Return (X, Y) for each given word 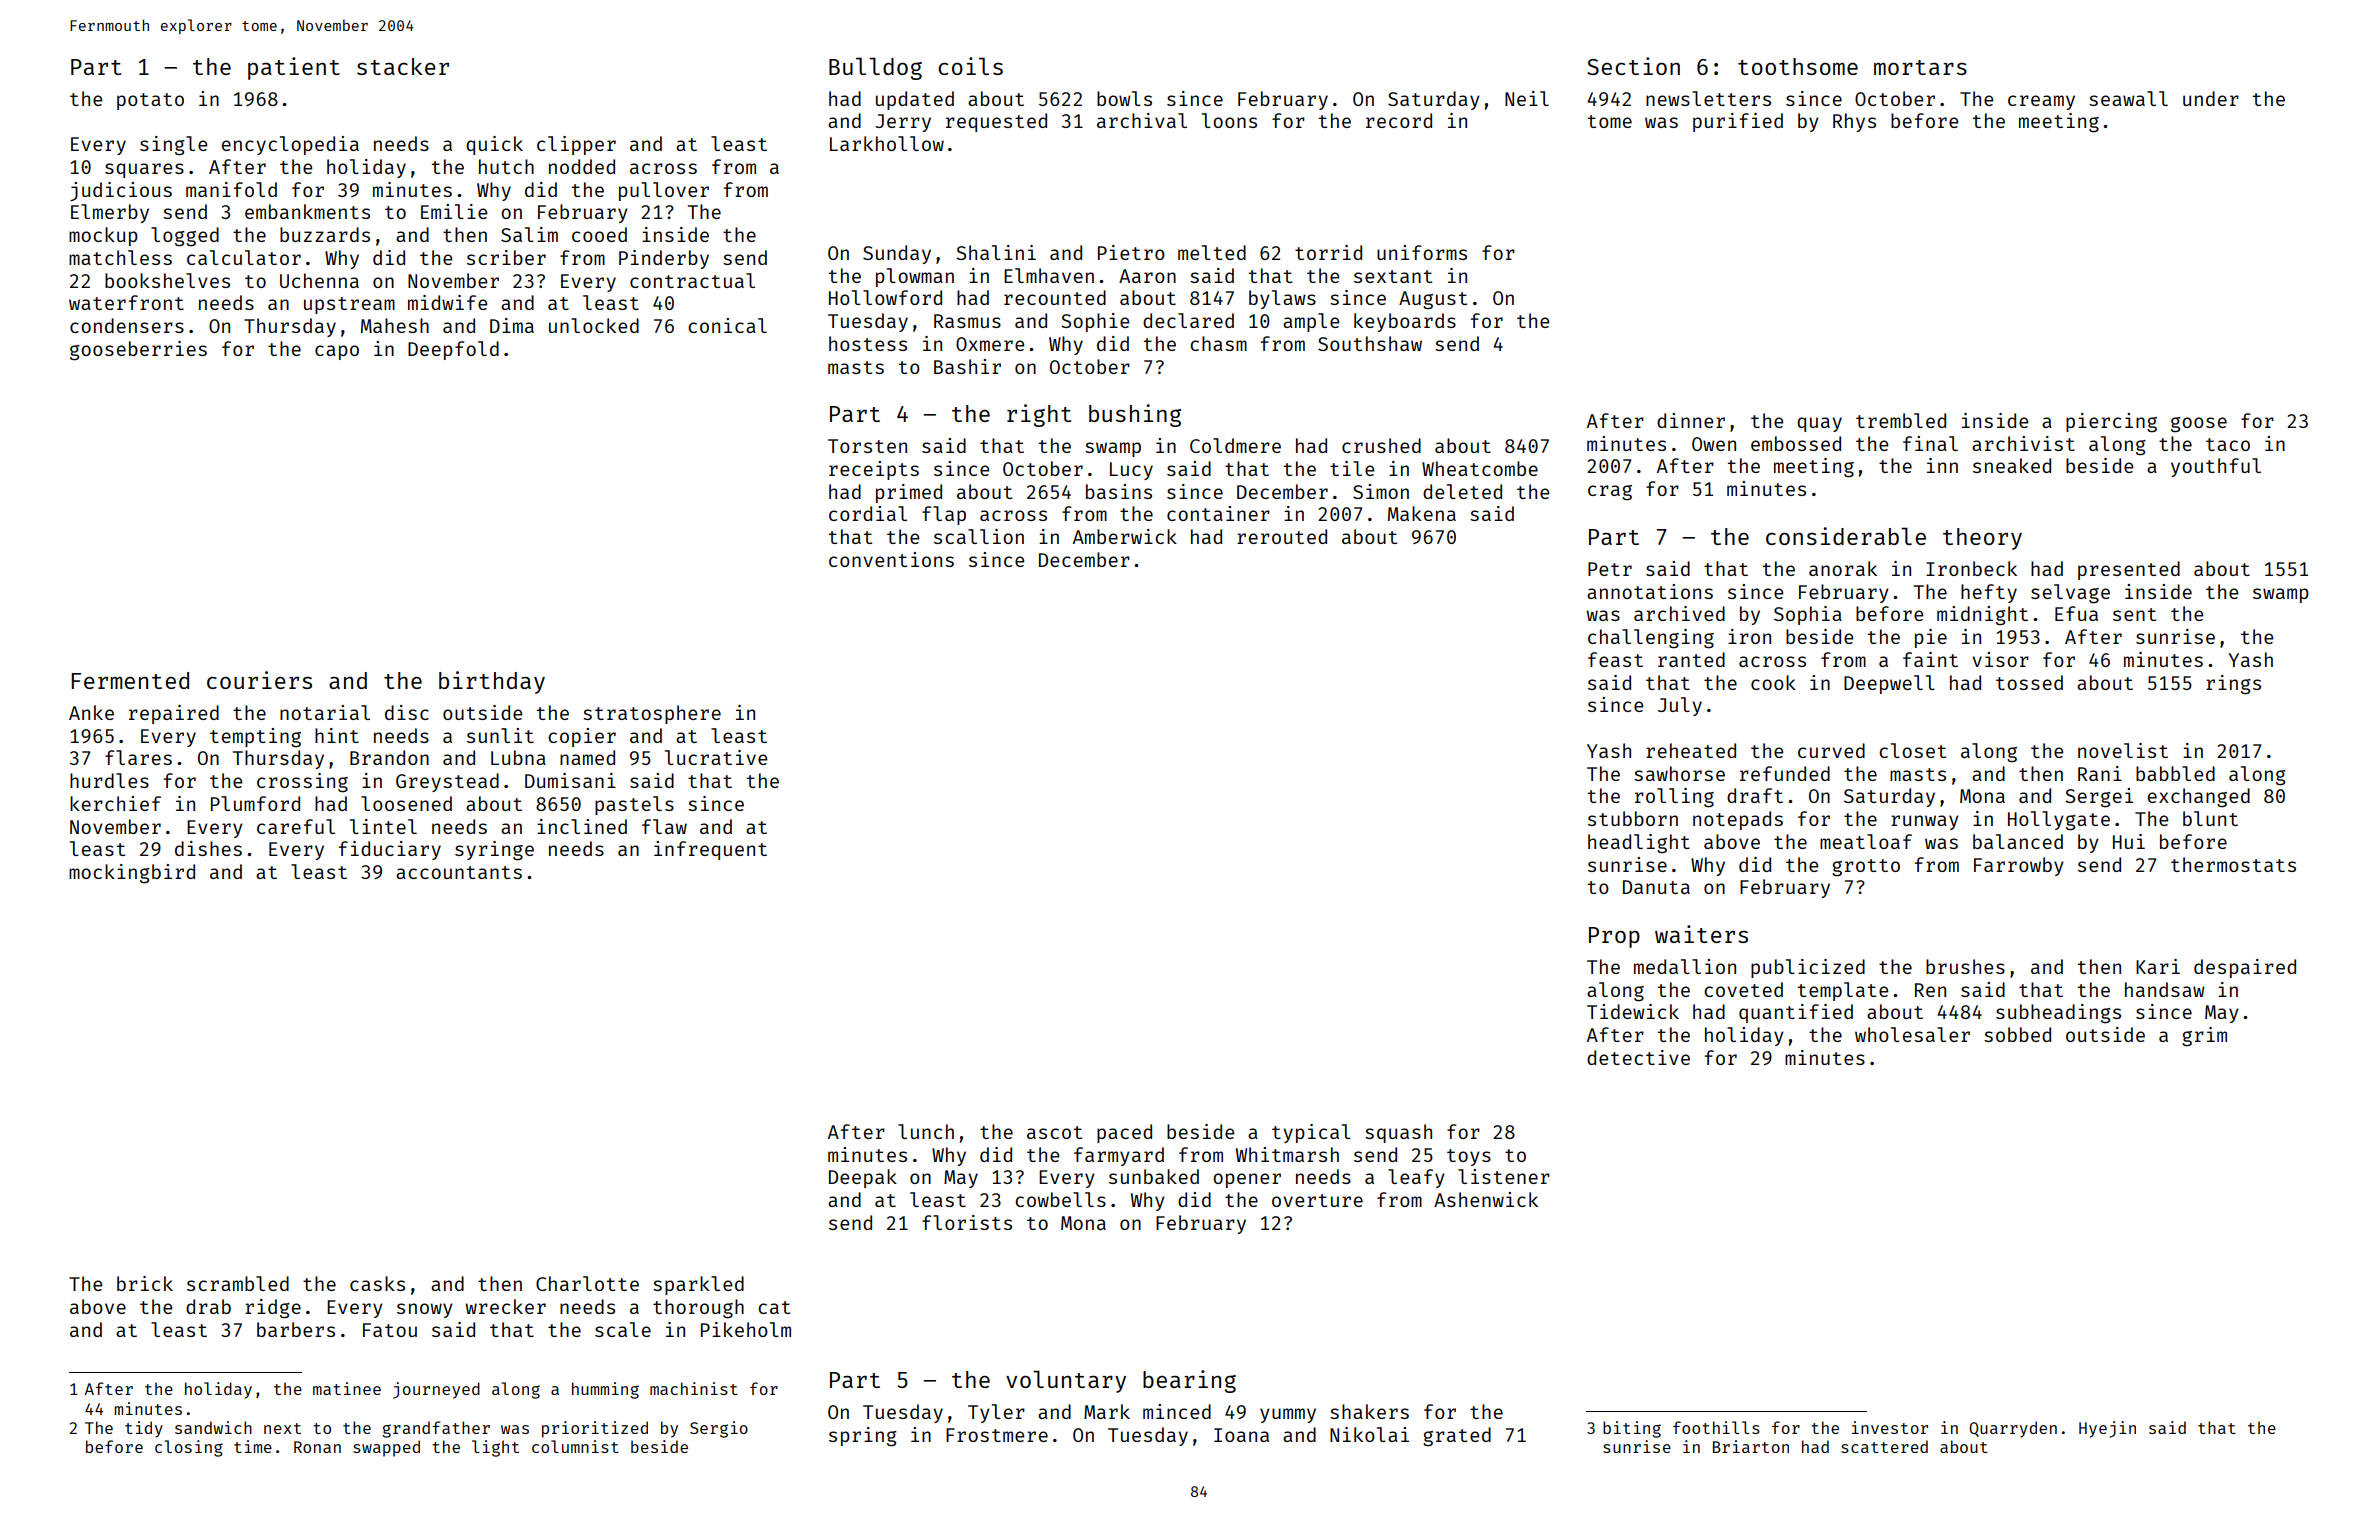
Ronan (317, 1447)
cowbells (1060, 1199)
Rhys (1854, 122)
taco (2228, 444)
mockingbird (132, 874)
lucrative (716, 757)
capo (337, 352)
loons (1229, 120)
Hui (2129, 841)
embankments (307, 211)
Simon (1381, 491)
